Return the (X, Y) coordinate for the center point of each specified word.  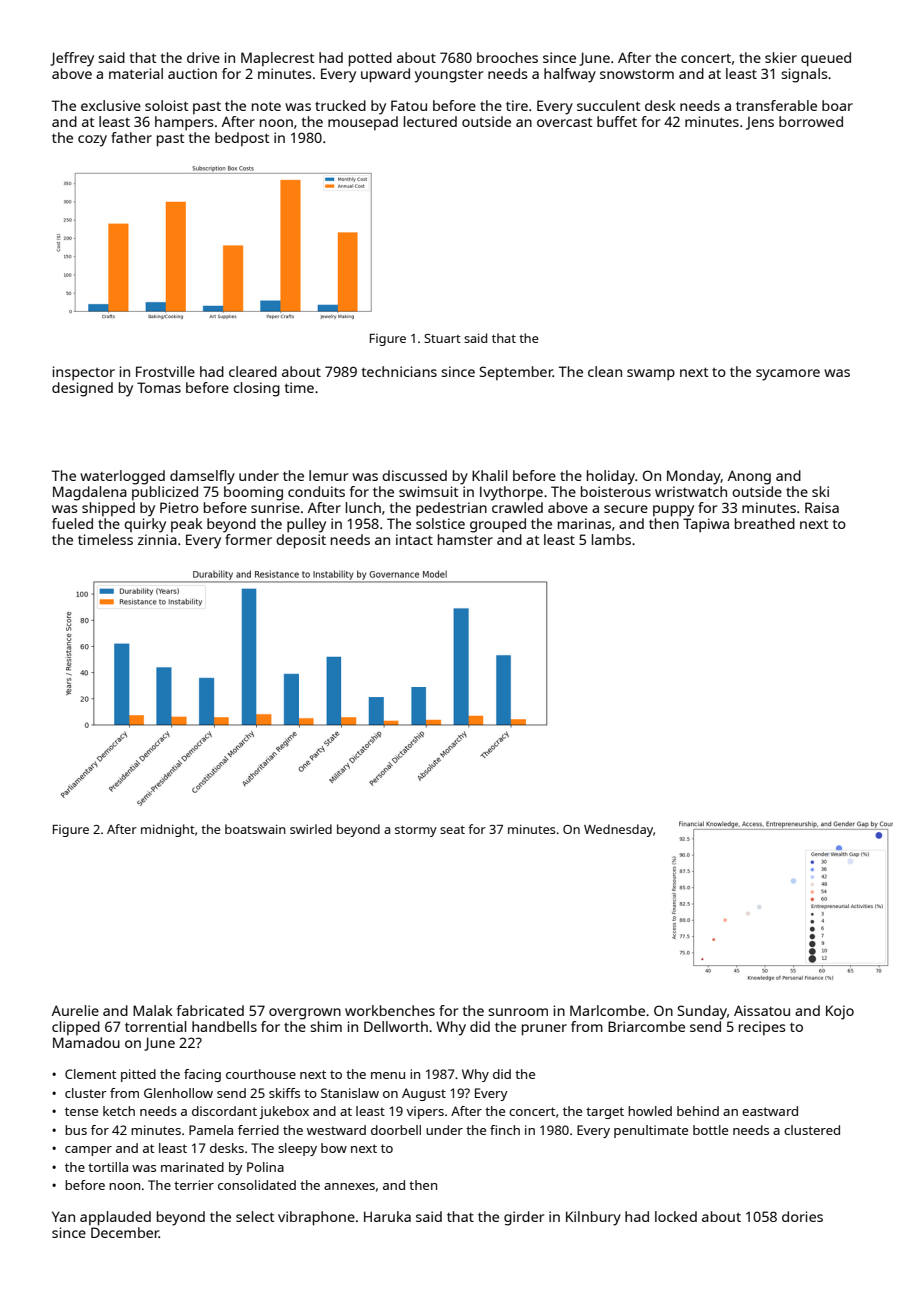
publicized (165, 493)
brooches (507, 57)
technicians (399, 371)
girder (524, 1218)
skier (781, 57)
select (255, 1216)
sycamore (788, 375)
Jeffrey (72, 59)
